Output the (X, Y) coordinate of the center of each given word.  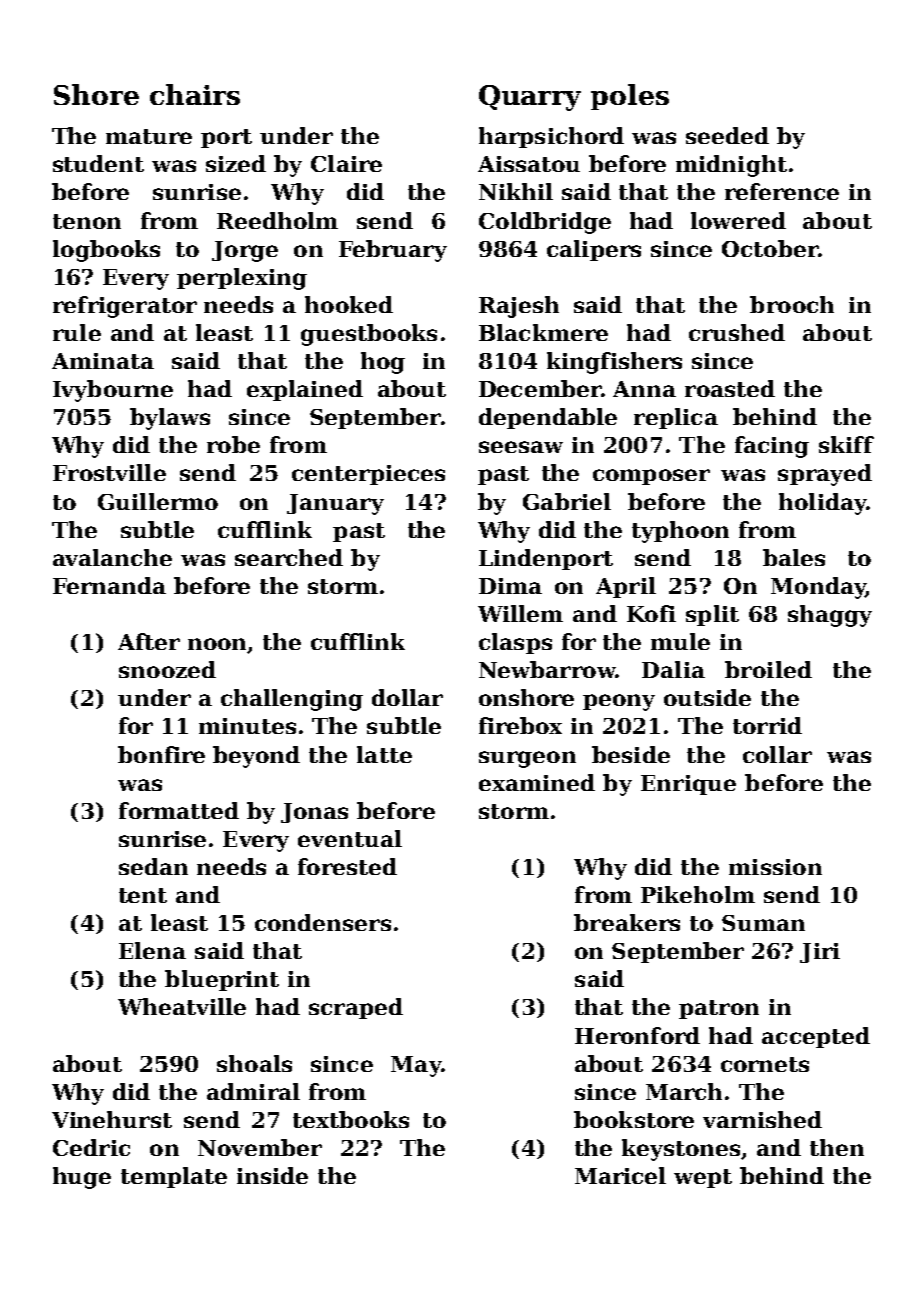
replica (676, 418)
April (626, 587)
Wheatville (182, 1006)
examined (537, 782)
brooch (792, 304)
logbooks (106, 251)
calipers (594, 250)
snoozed (167, 669)
